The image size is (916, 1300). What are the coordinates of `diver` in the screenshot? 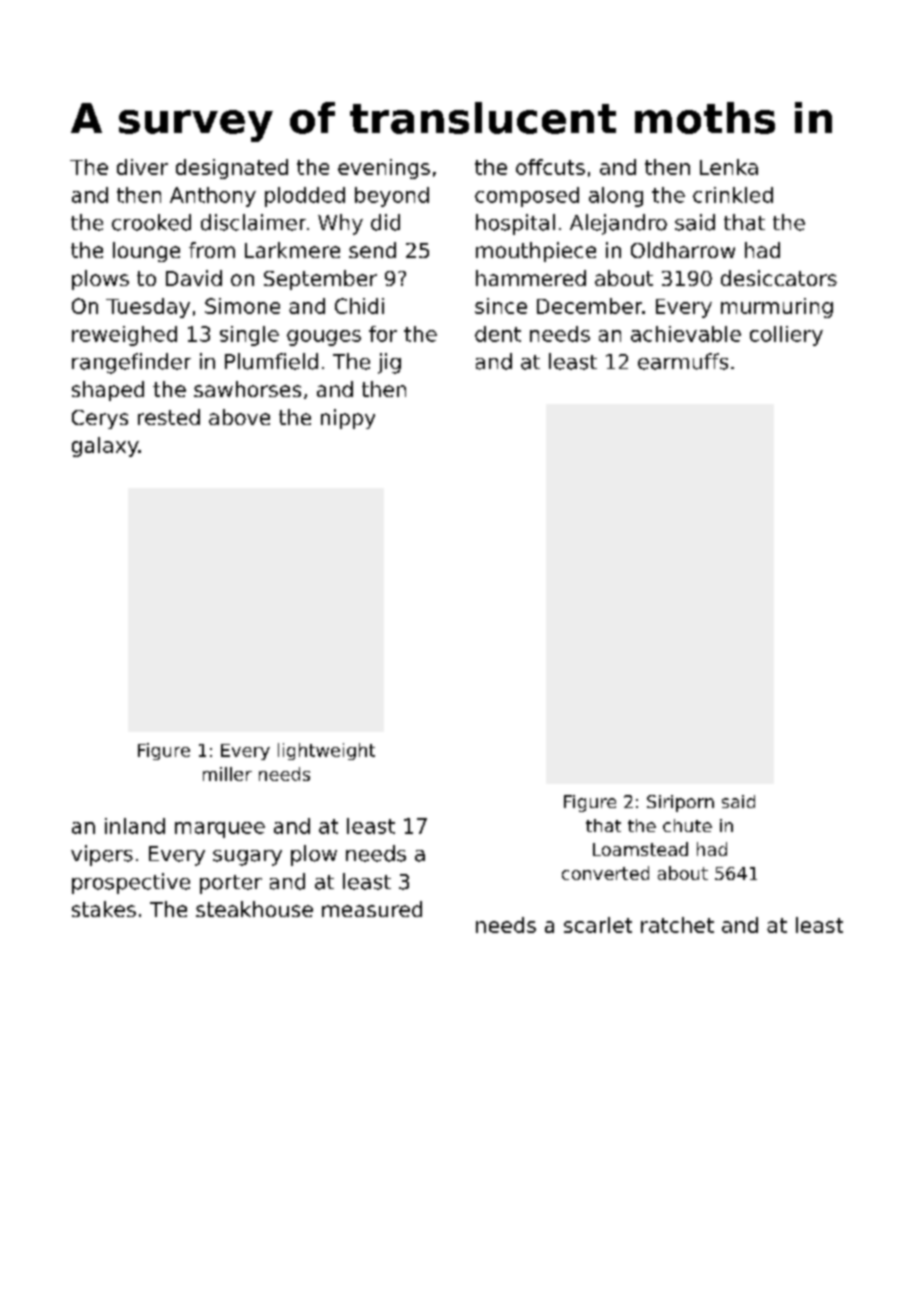 It's located at (142, 167).
